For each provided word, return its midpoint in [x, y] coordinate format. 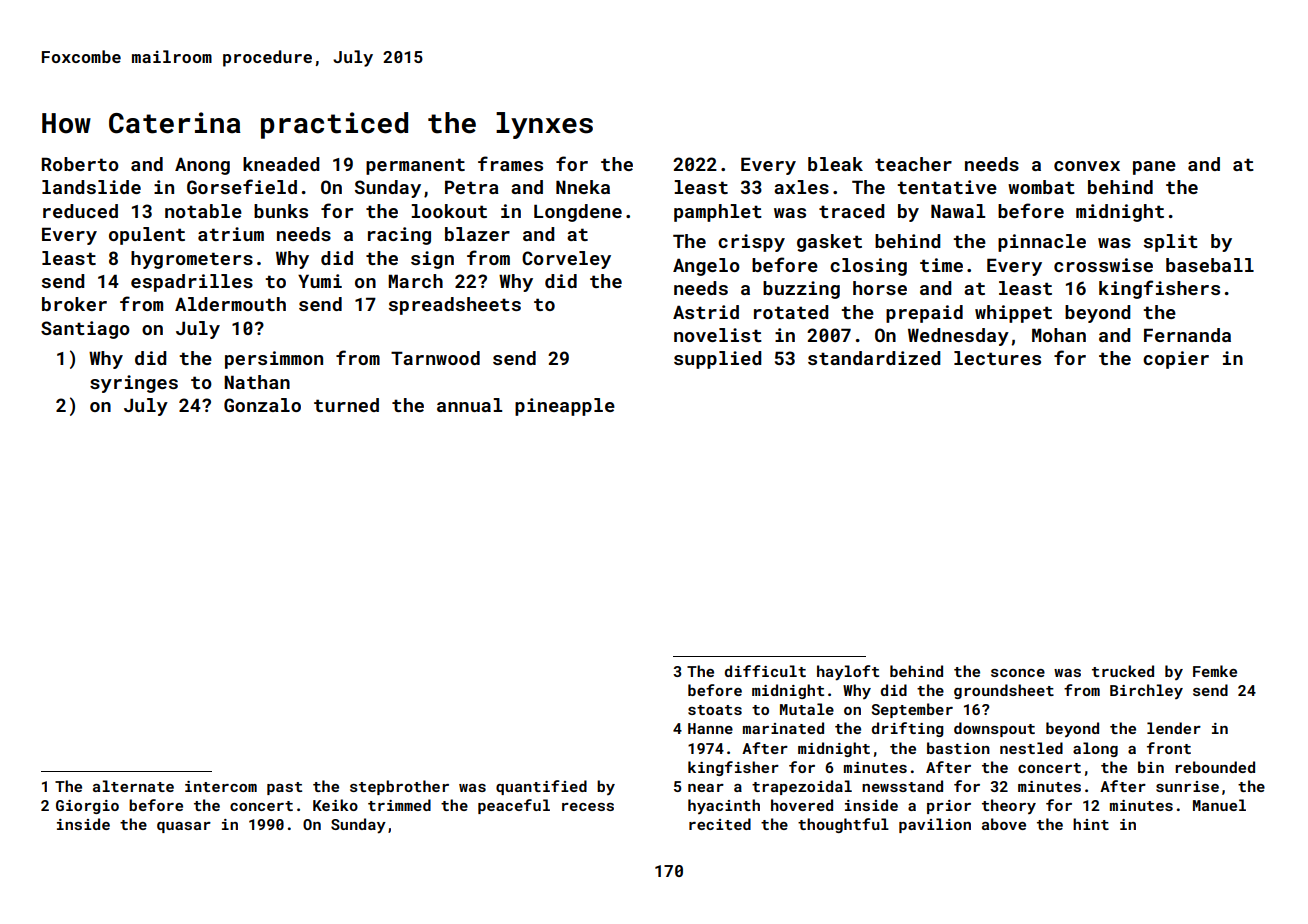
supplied [717, 360]
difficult [765, 671]
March [415, 281]
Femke [1215, 671]
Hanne [710, 728]
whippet [1013, 314]
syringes [134, 384]
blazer [477, 234]
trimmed [399, 805]
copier [1176, 360]
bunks [281, 211]
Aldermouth [230, 304]
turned [346, 405]
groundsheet [1004, 691]
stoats [715, 710]
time [941, 265]
